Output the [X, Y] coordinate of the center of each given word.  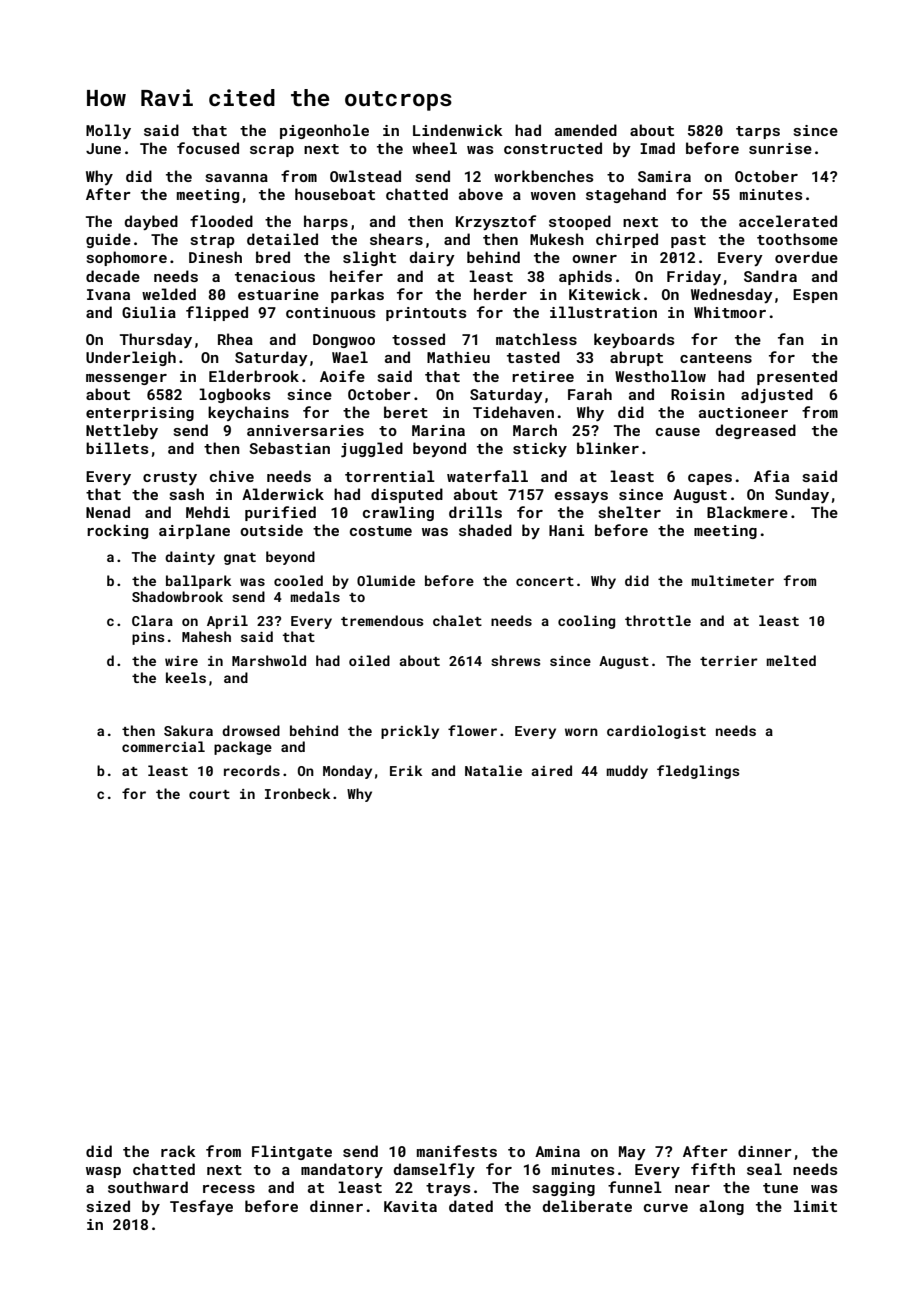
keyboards [634, 340]
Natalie [493, 770]
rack [178, 1151]
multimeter [732, 580]
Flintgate [292, 1152]
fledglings [698, 772]
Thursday [156, 340]
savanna [237, 178]
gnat [240, 559]
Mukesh [557, 239]
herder [500, 294]
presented [797, 377]
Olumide [386, 580]
